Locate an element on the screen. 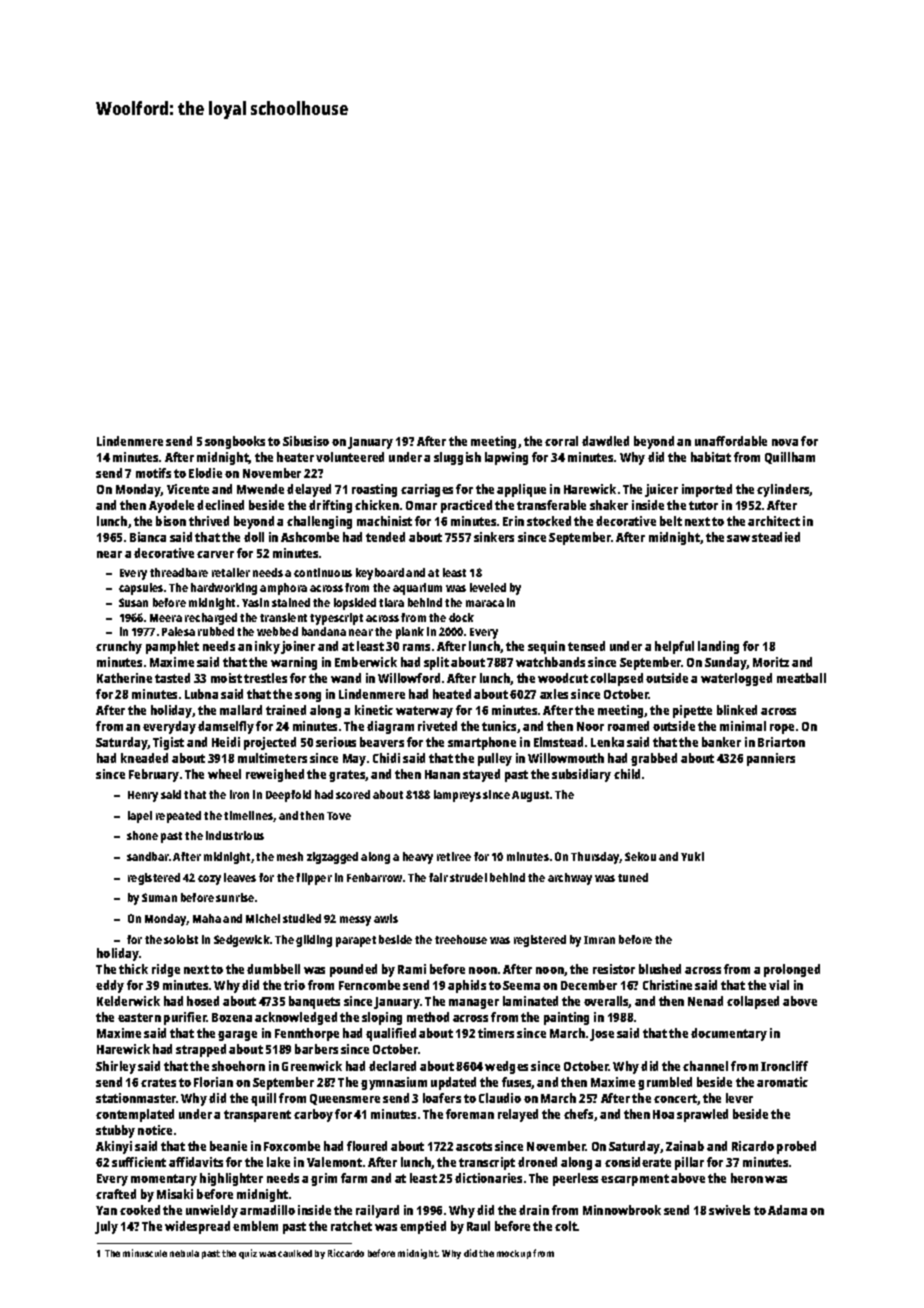 The height and width of the screenshot is (1308, 924). helpful is located at coordinates (674, 647).
